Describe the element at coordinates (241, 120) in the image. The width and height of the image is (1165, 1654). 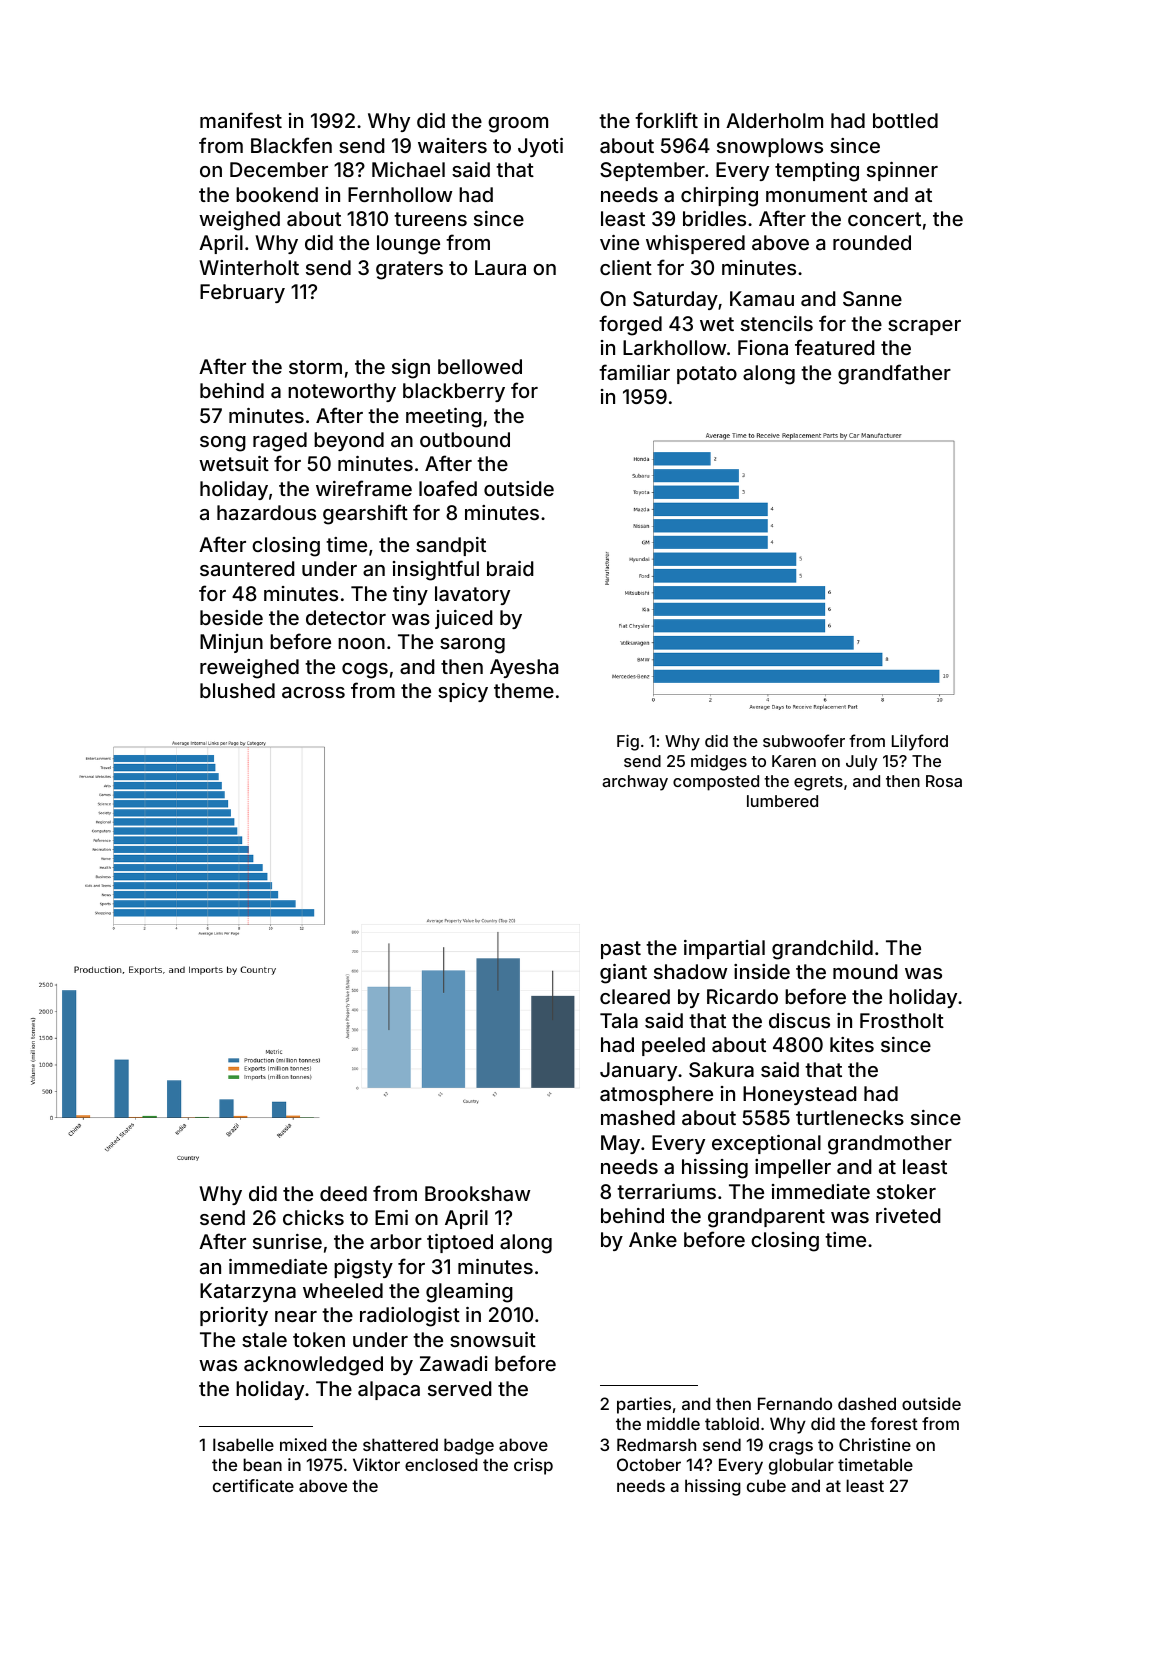
I see `manifest` at that location.
